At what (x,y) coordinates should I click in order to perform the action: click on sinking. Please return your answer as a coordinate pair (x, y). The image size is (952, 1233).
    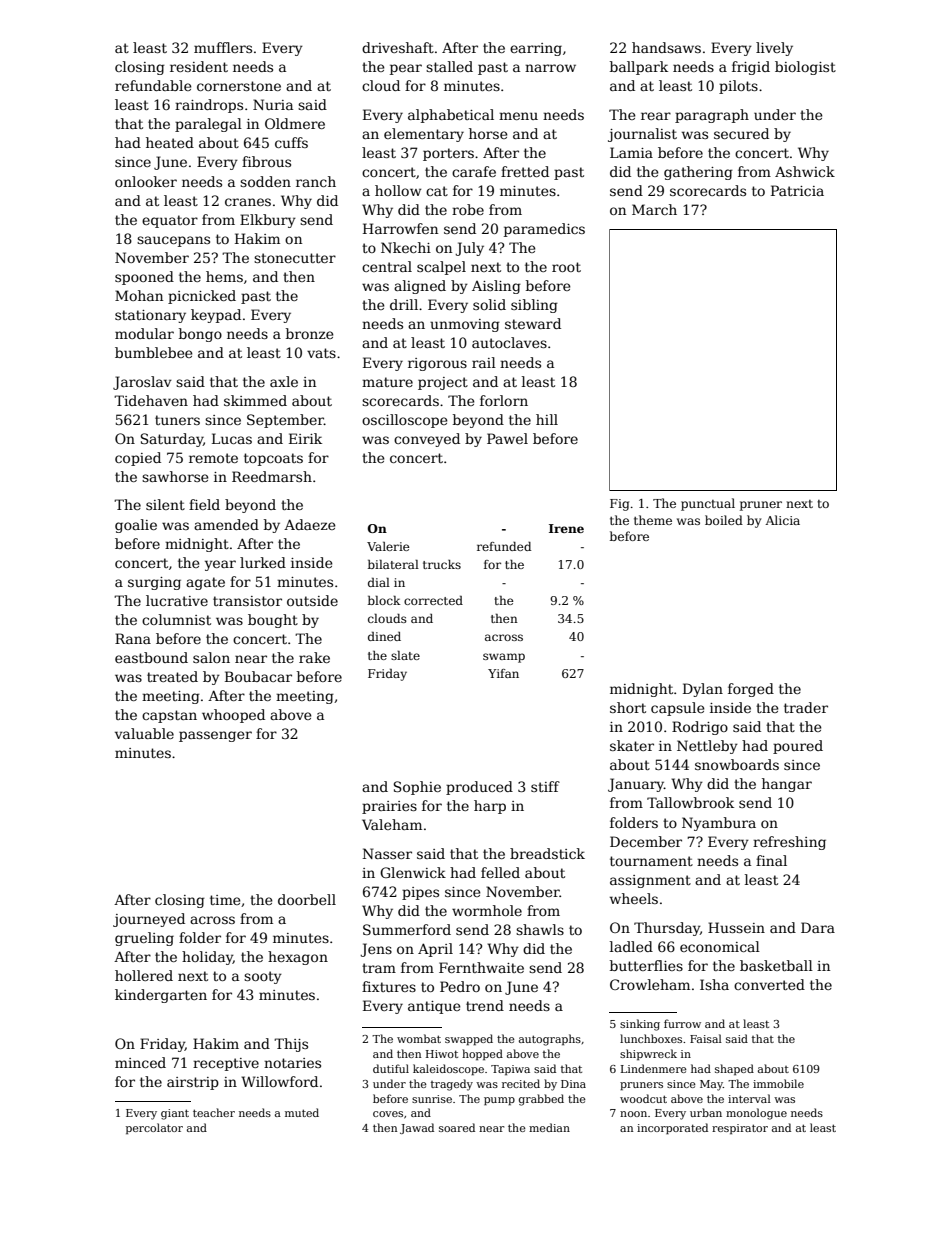
    Looking at the image, I should click on (640, 1025).
